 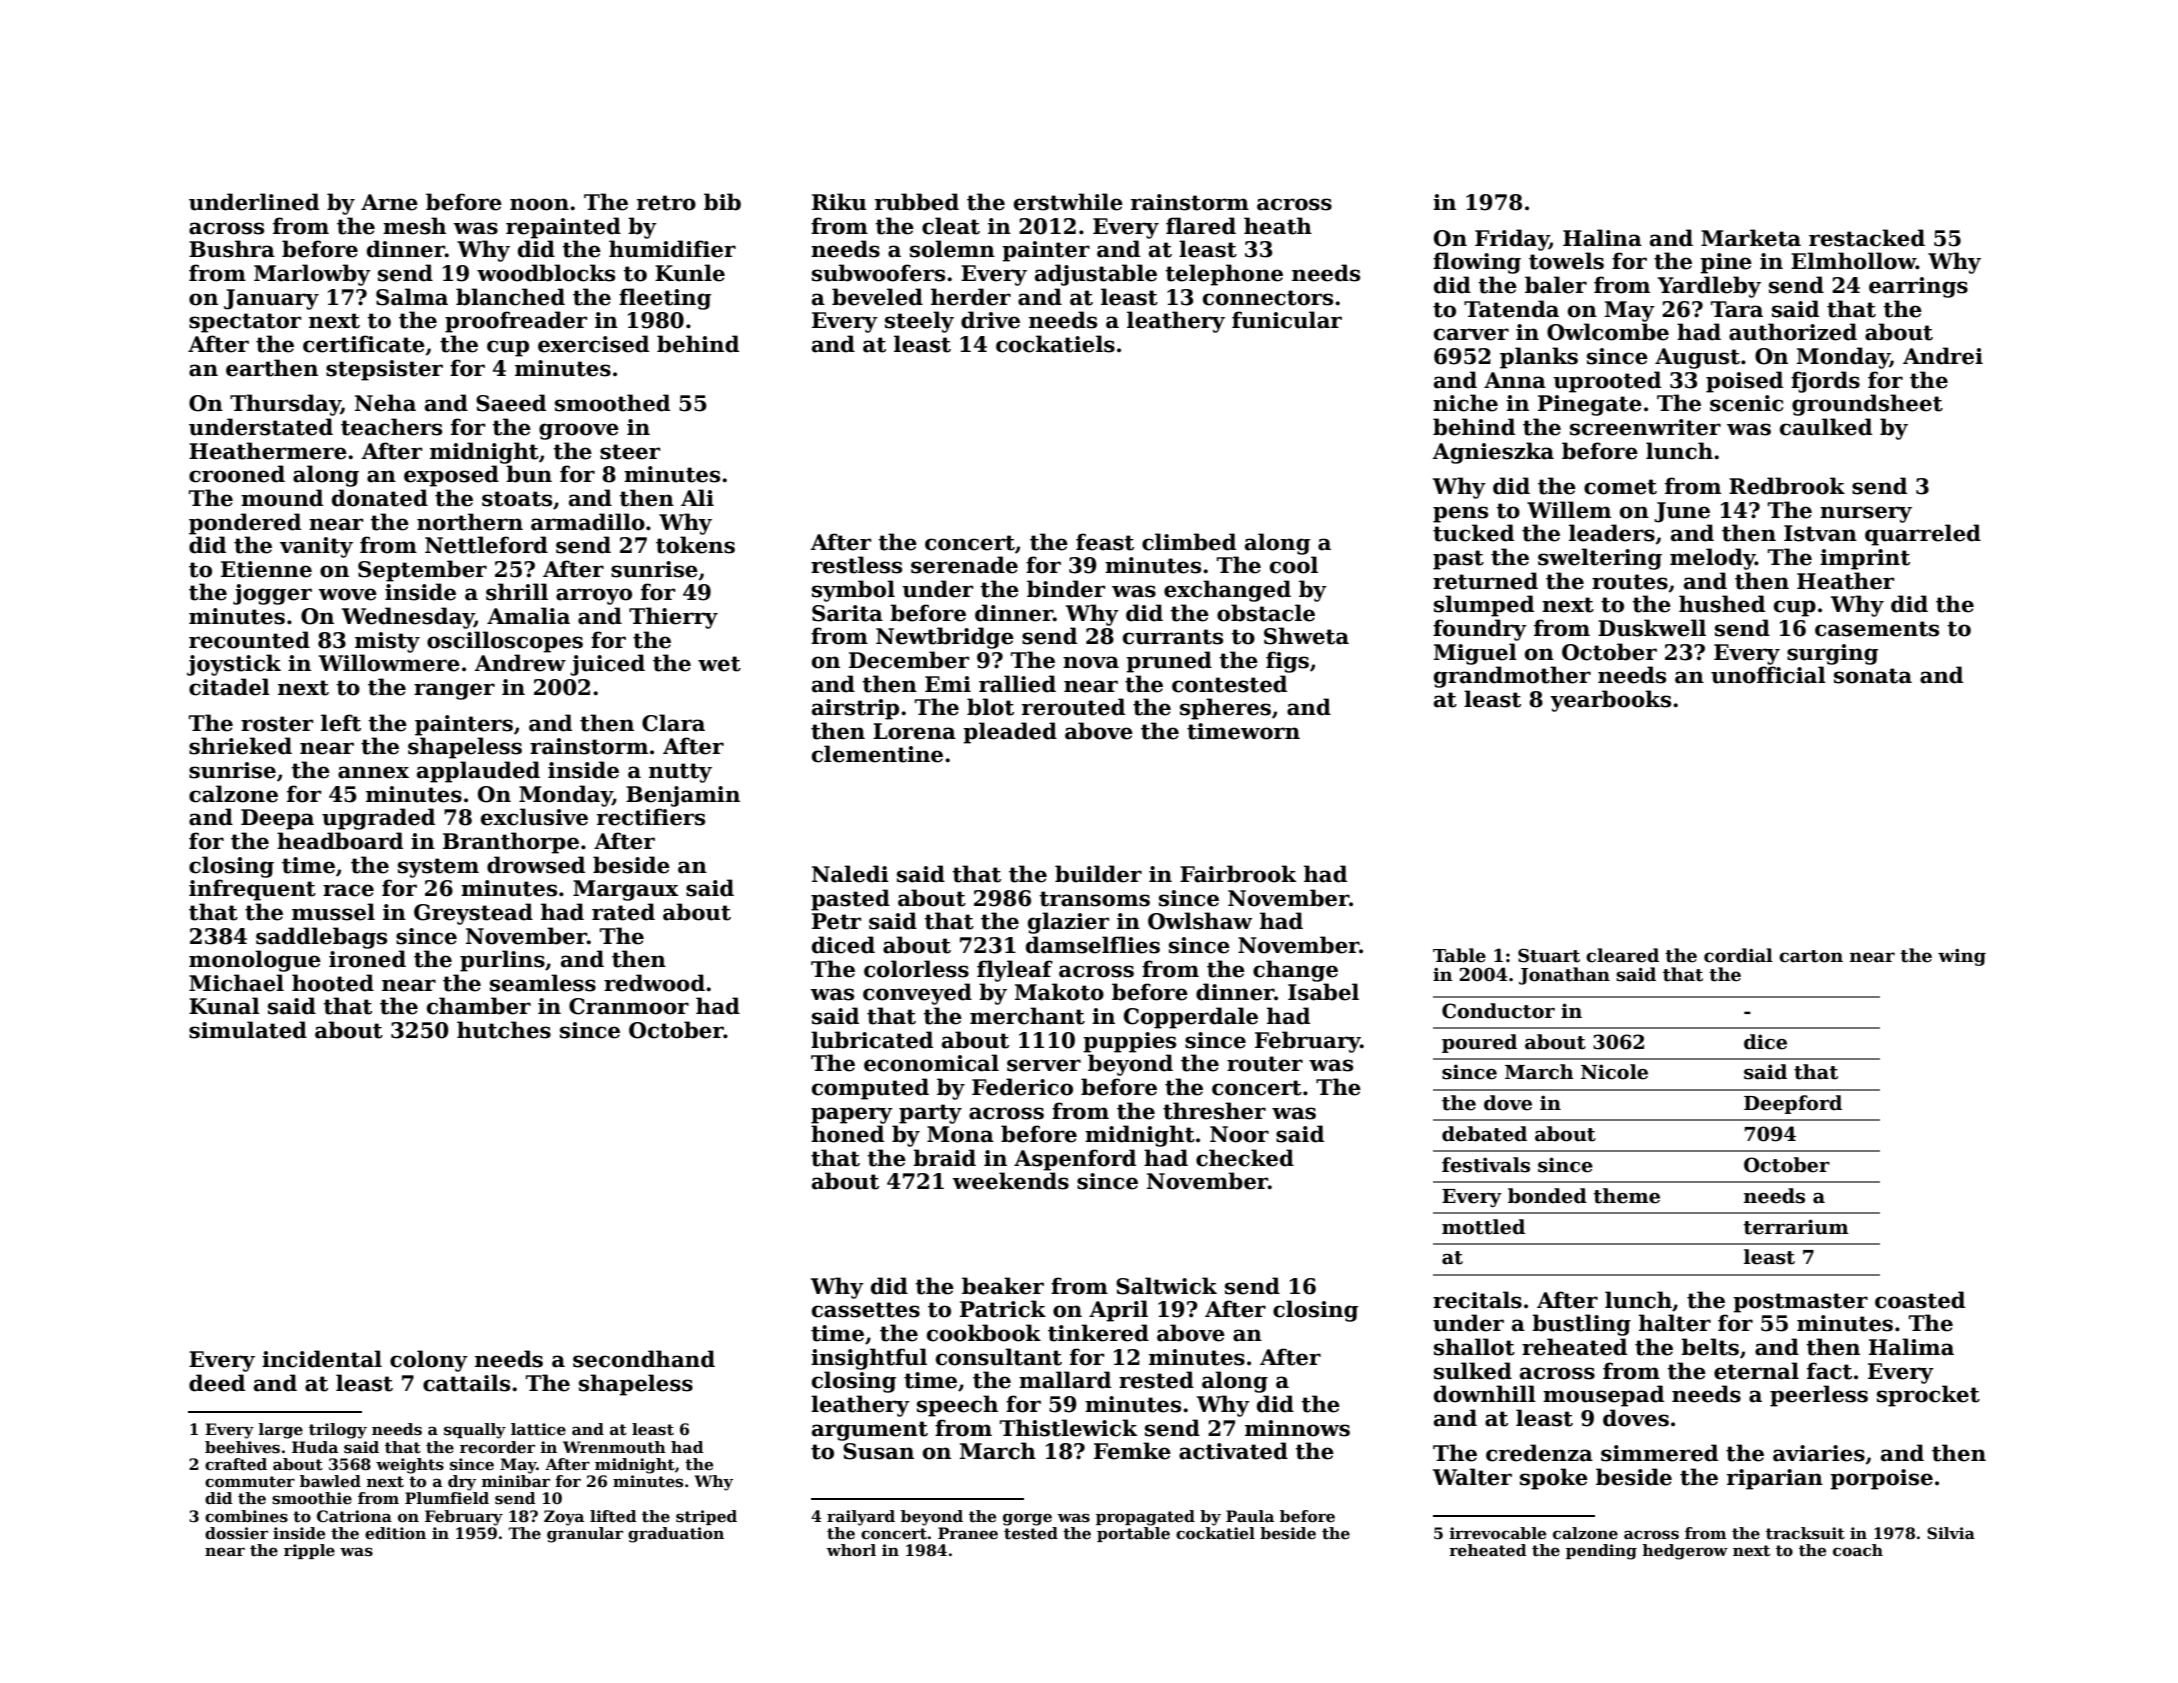 I want to click on Andrew, so click(x=520, y=663).
